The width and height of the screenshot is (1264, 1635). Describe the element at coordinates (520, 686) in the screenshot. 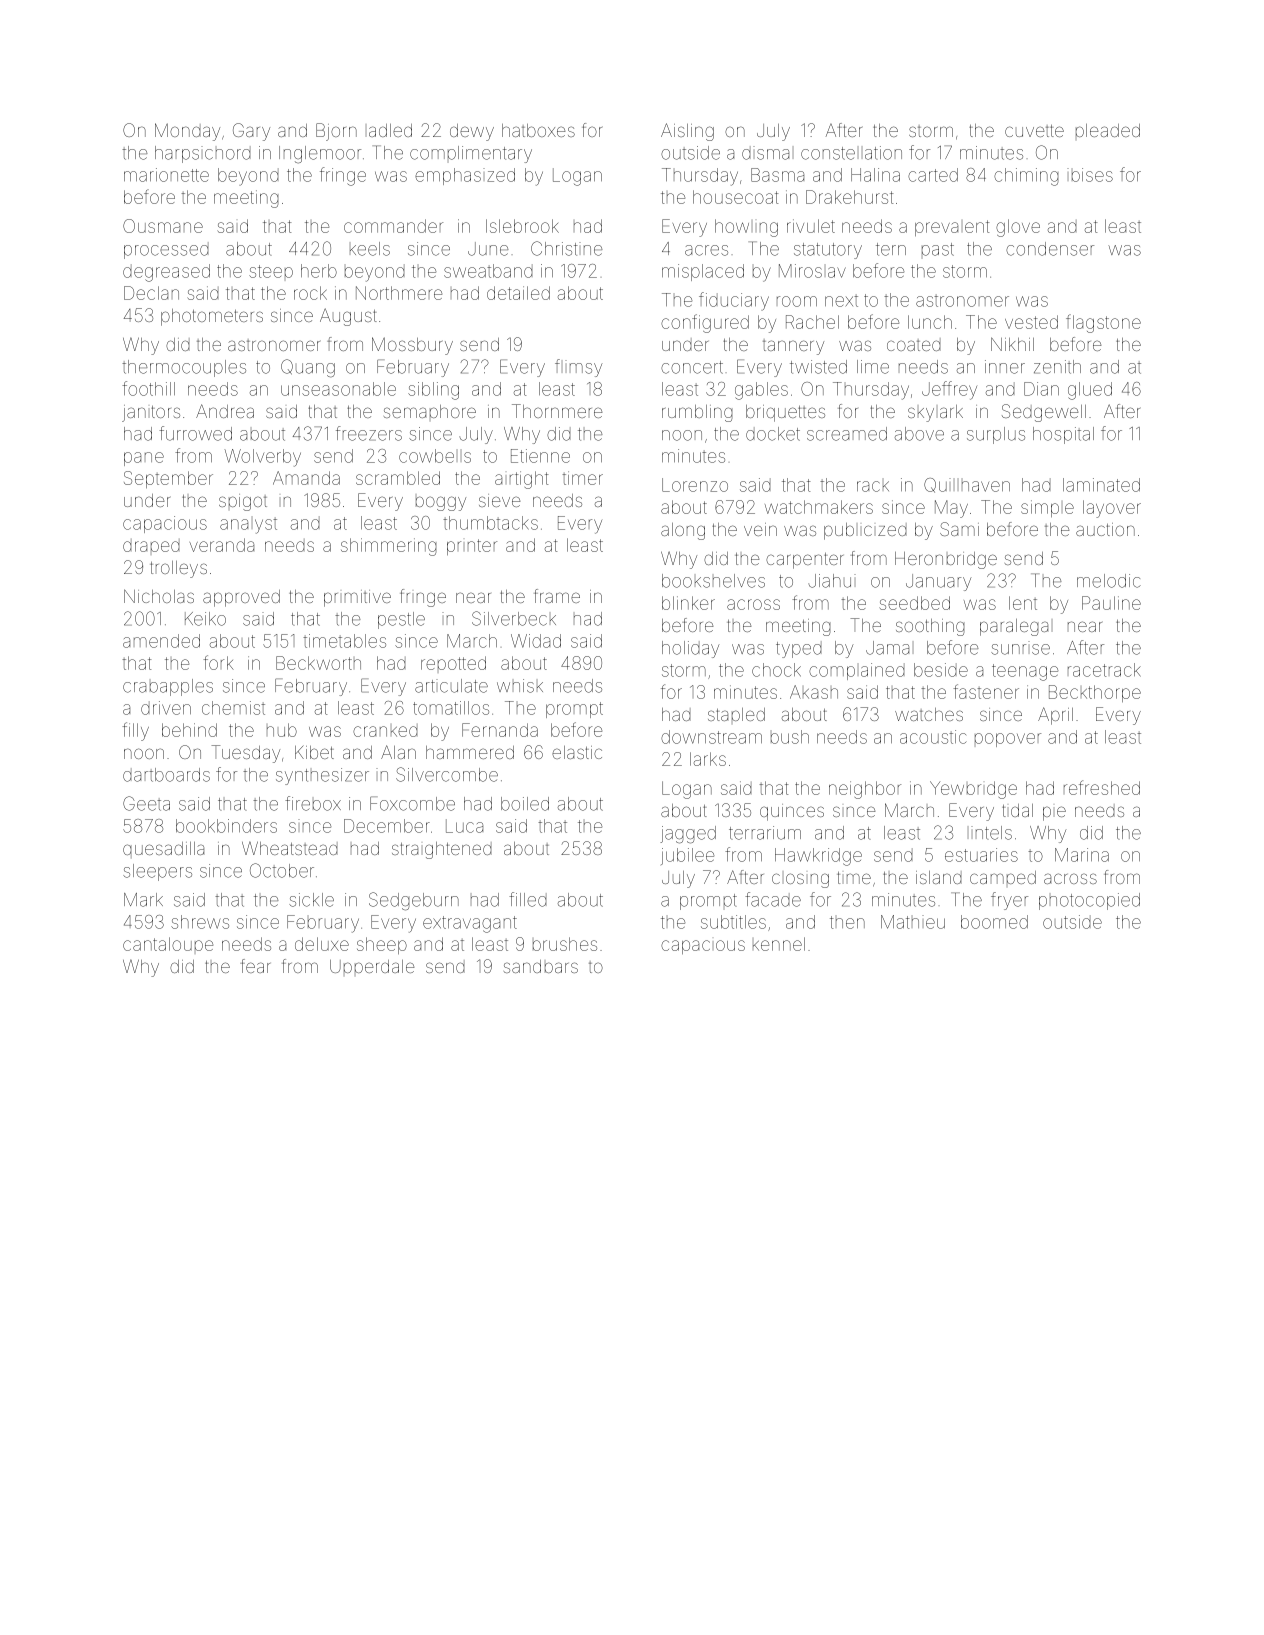

I see `whisk` at that location.
